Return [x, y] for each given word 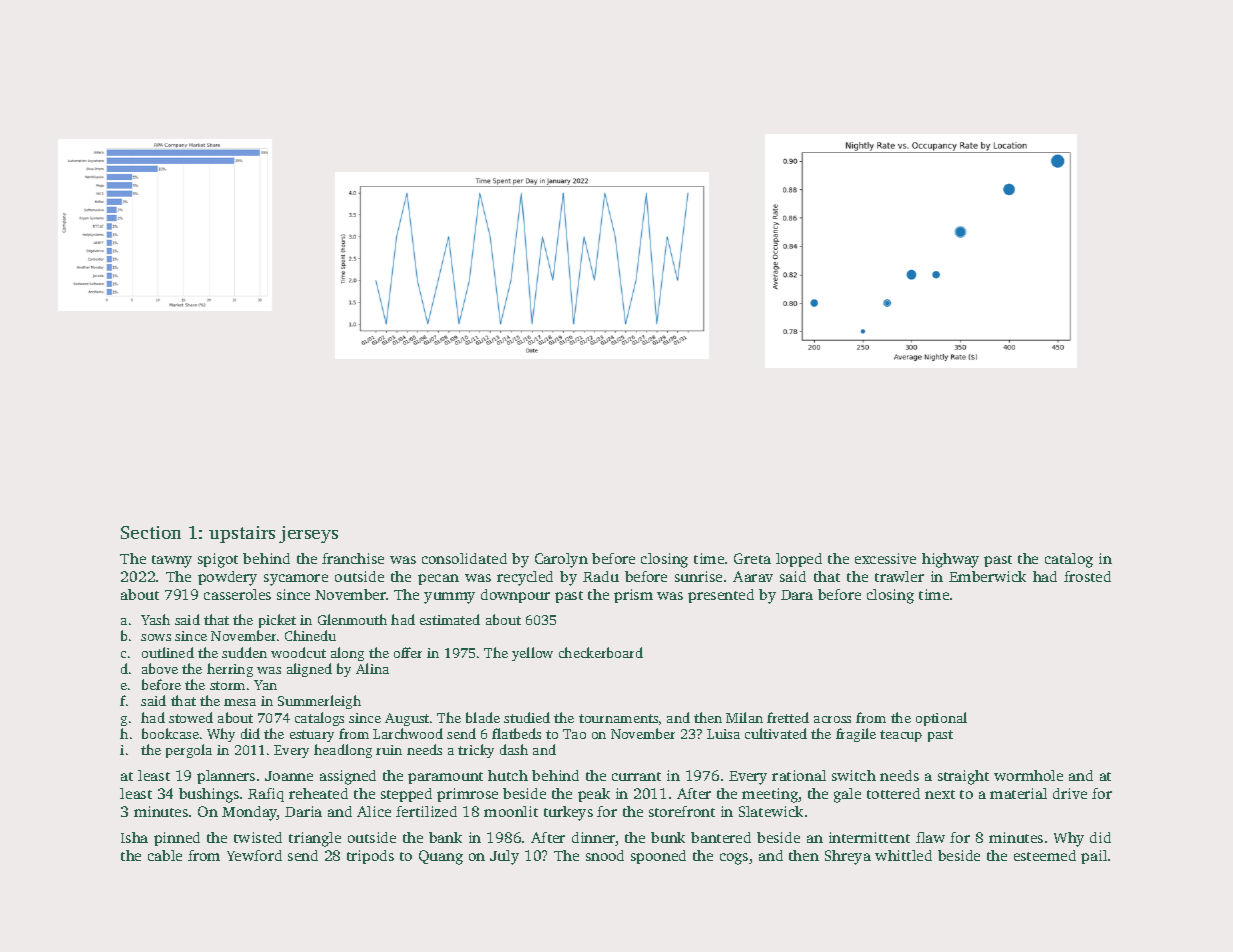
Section [151, 532]
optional [941, 719]
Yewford [254, 855]
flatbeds [516, 733]
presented [721, 596]
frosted [1087, 576]
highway [950, 560]
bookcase [170, 733]
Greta [752, 558]
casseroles [237, 594]
